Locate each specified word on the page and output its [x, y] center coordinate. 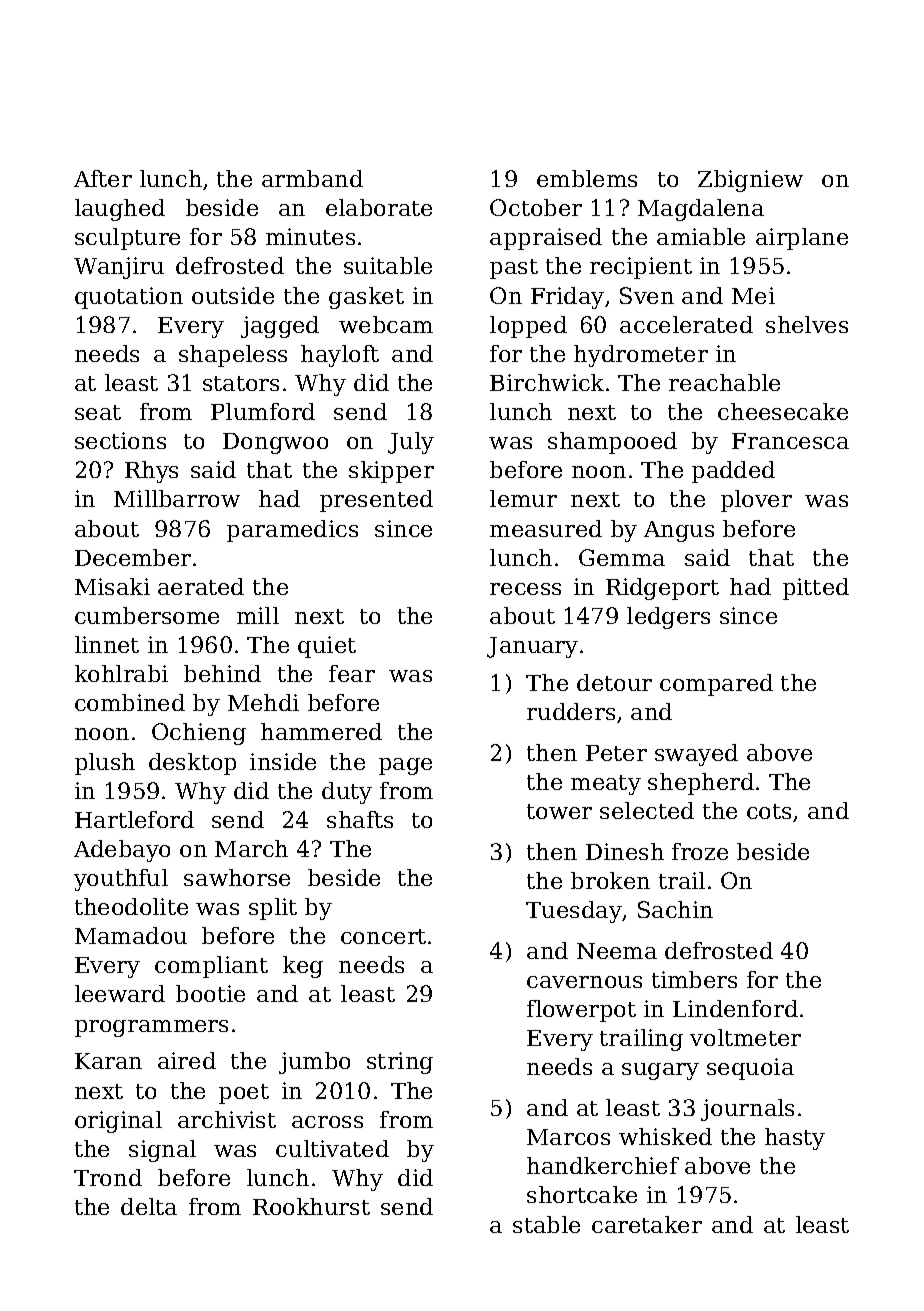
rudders [571, 711]
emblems [587, 178]
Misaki [112, 586]
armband [312, 178]
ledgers [668, 618]
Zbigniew [750, 181]
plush [105, 764]
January [532, 647]
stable [546, 1224]
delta [149, 1206]
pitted [816, 589]
